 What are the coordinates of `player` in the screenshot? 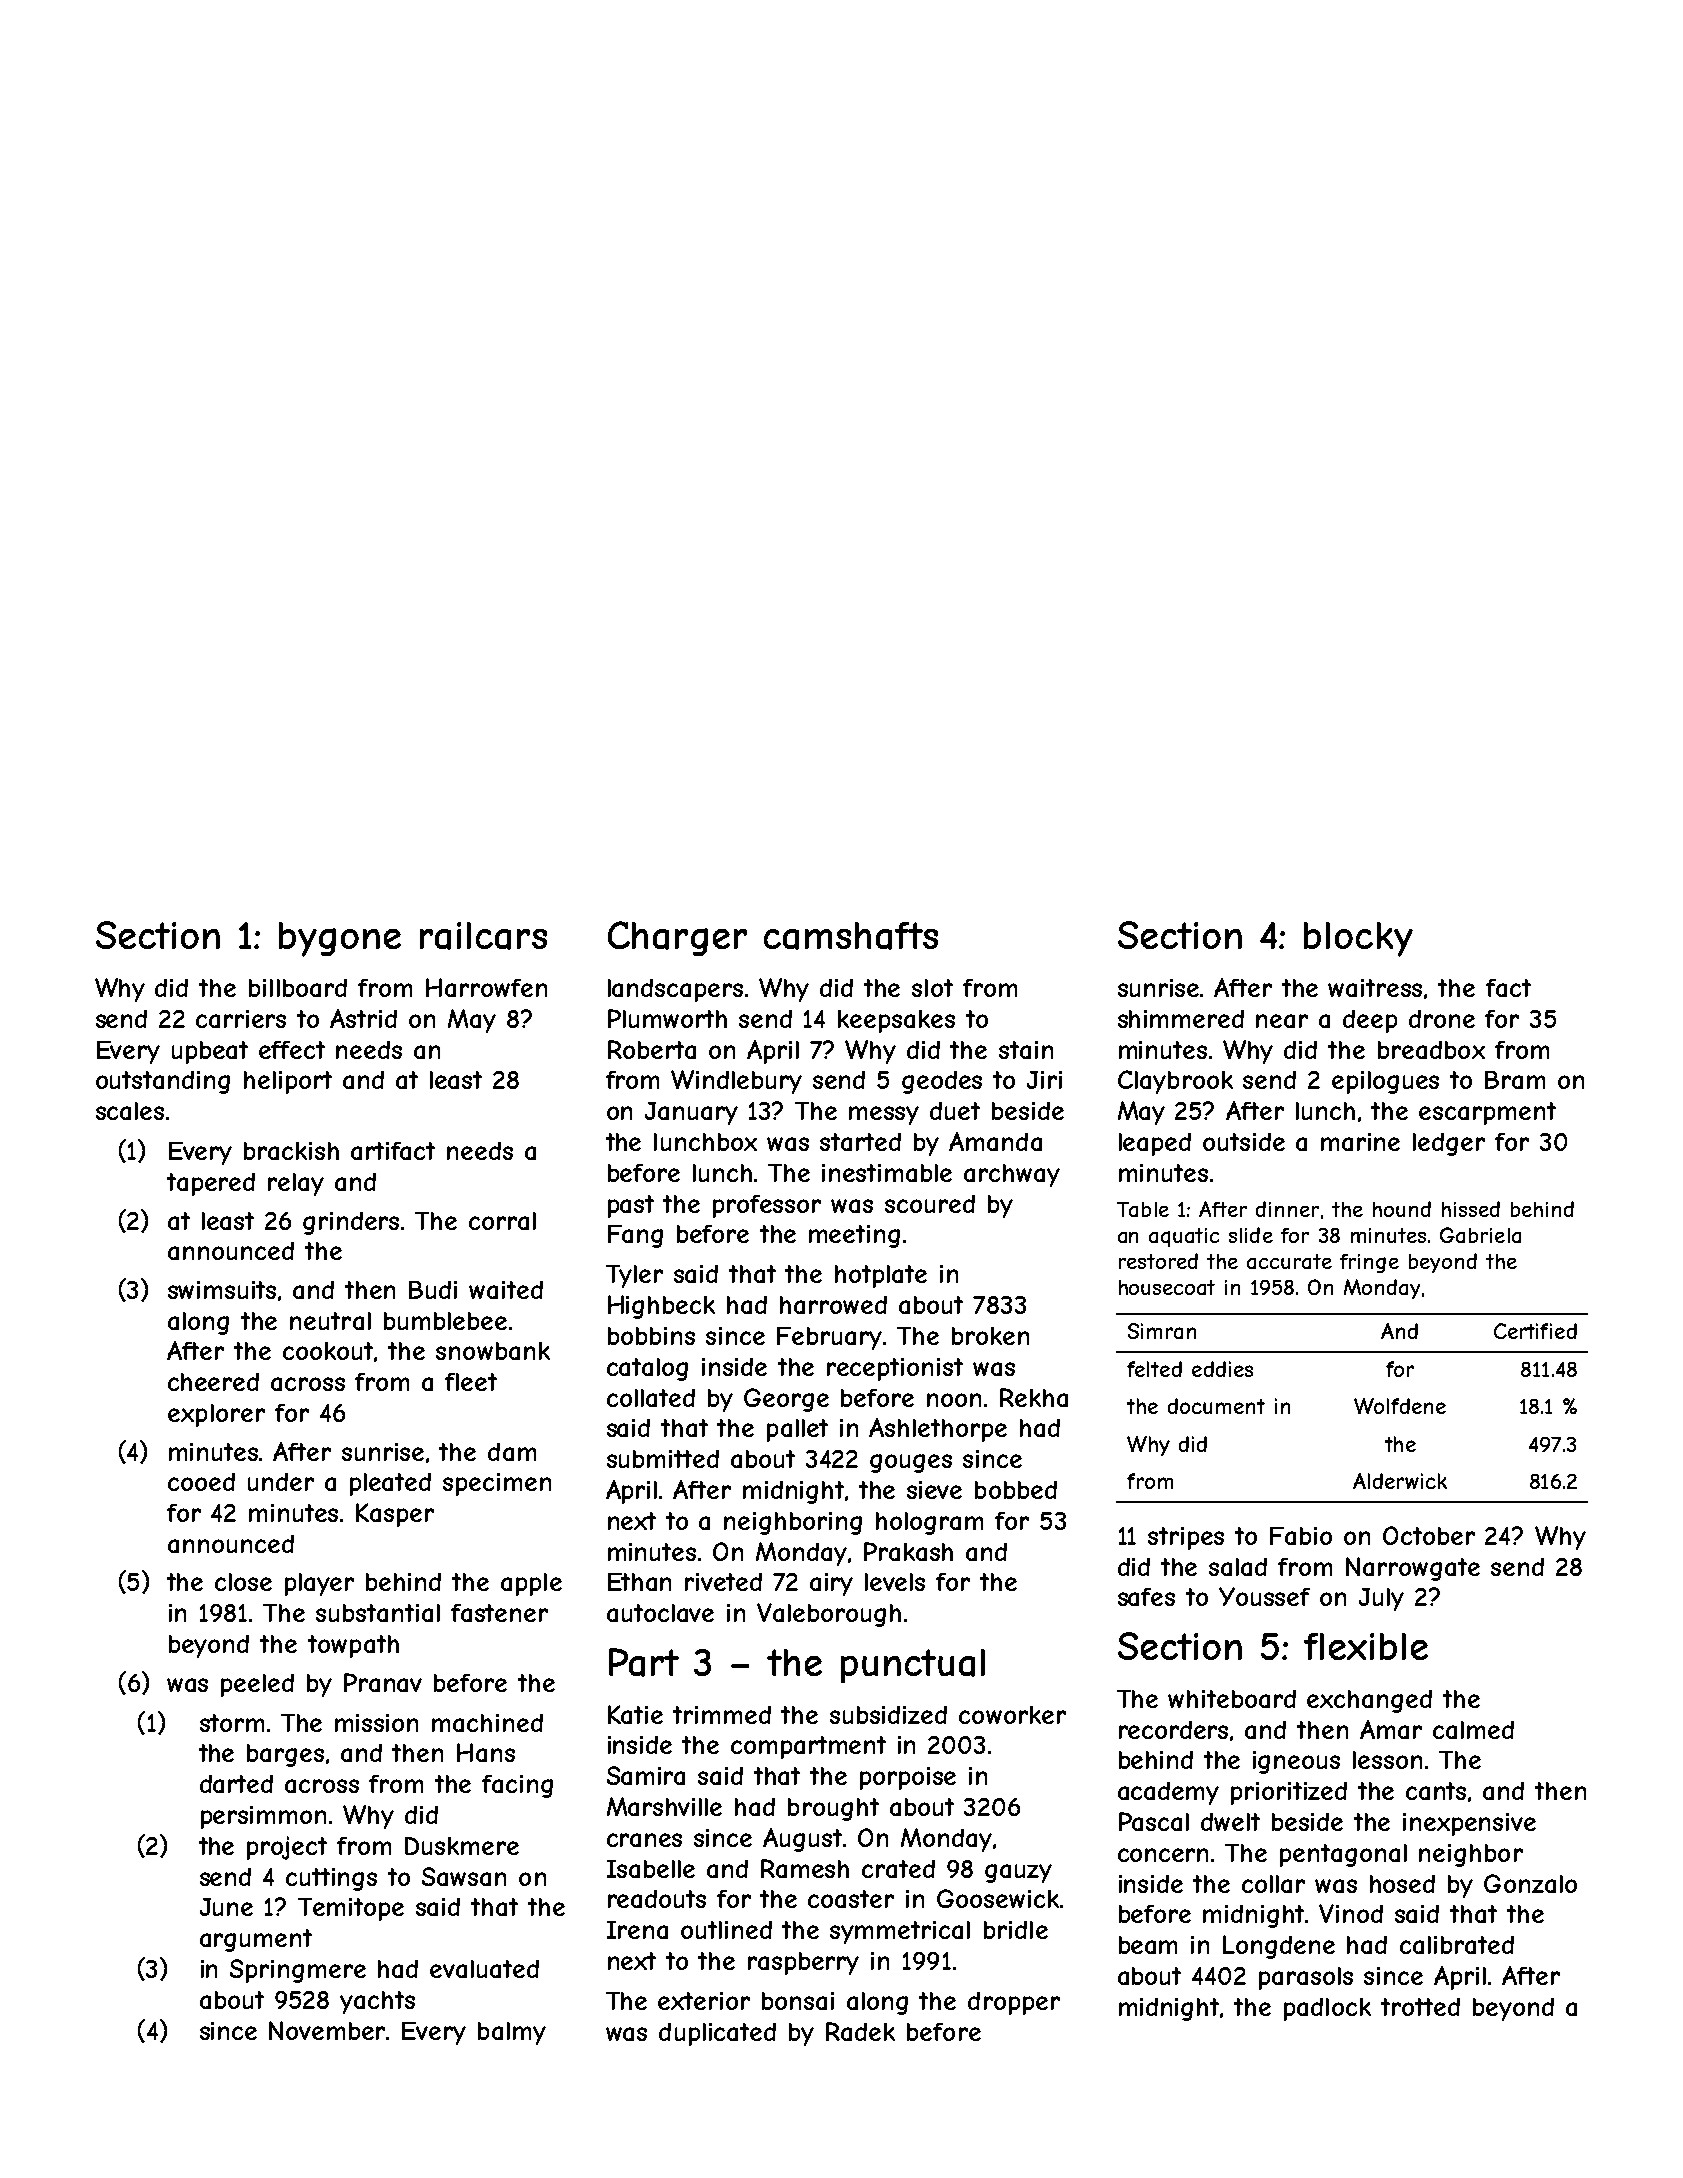 It's located at (319, 1584).
